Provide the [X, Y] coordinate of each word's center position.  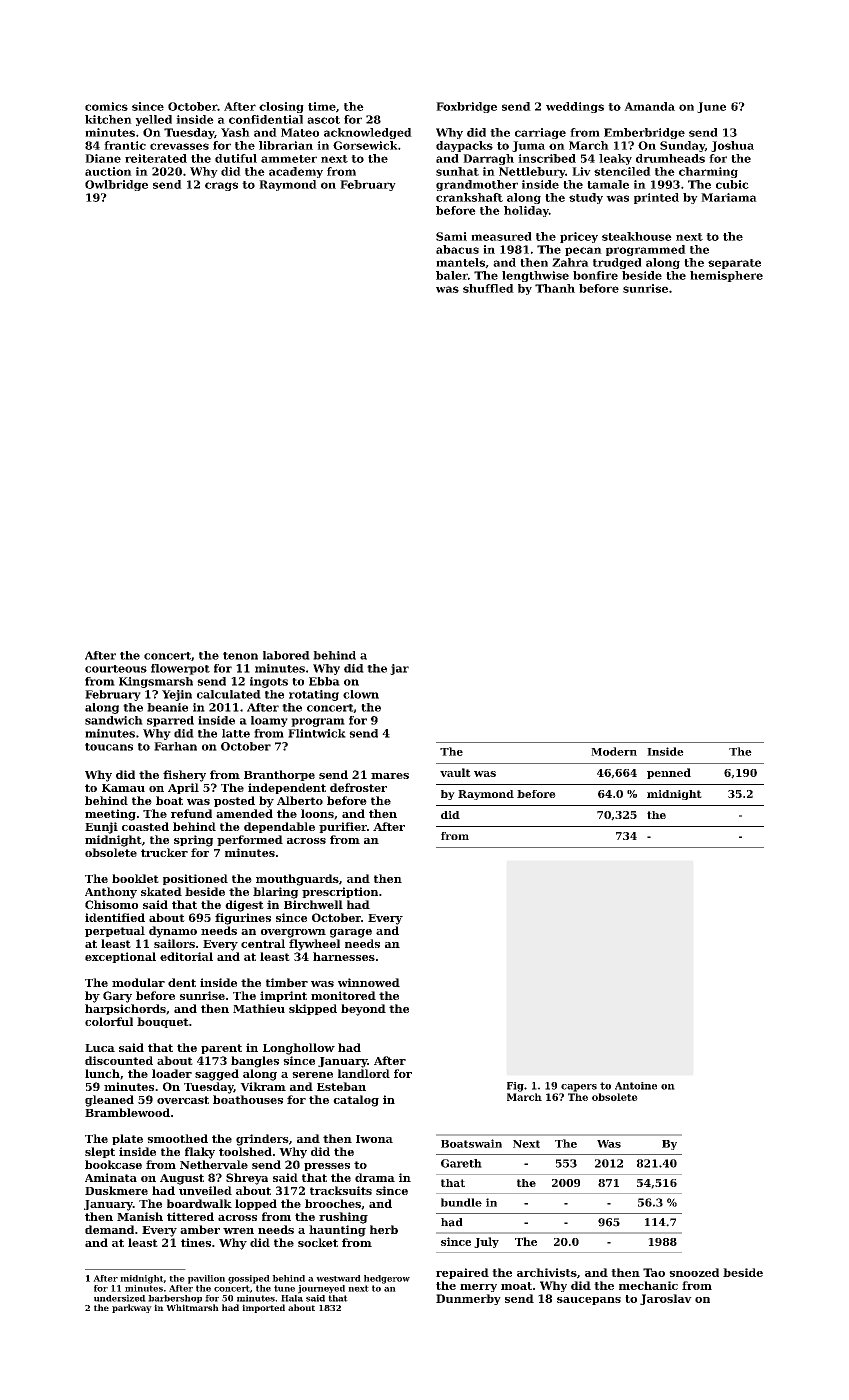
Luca [100, 1048]
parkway [132, 1308]
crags [221, 186]
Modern [614, 751]
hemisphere [726, 276]
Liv [581, 171]
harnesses [344, 956]
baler [452, 275]
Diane [103, 158]
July [486, 1242]
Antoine [636, 1086]
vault [455, 772]
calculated [229, 694]
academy [296, 172]
